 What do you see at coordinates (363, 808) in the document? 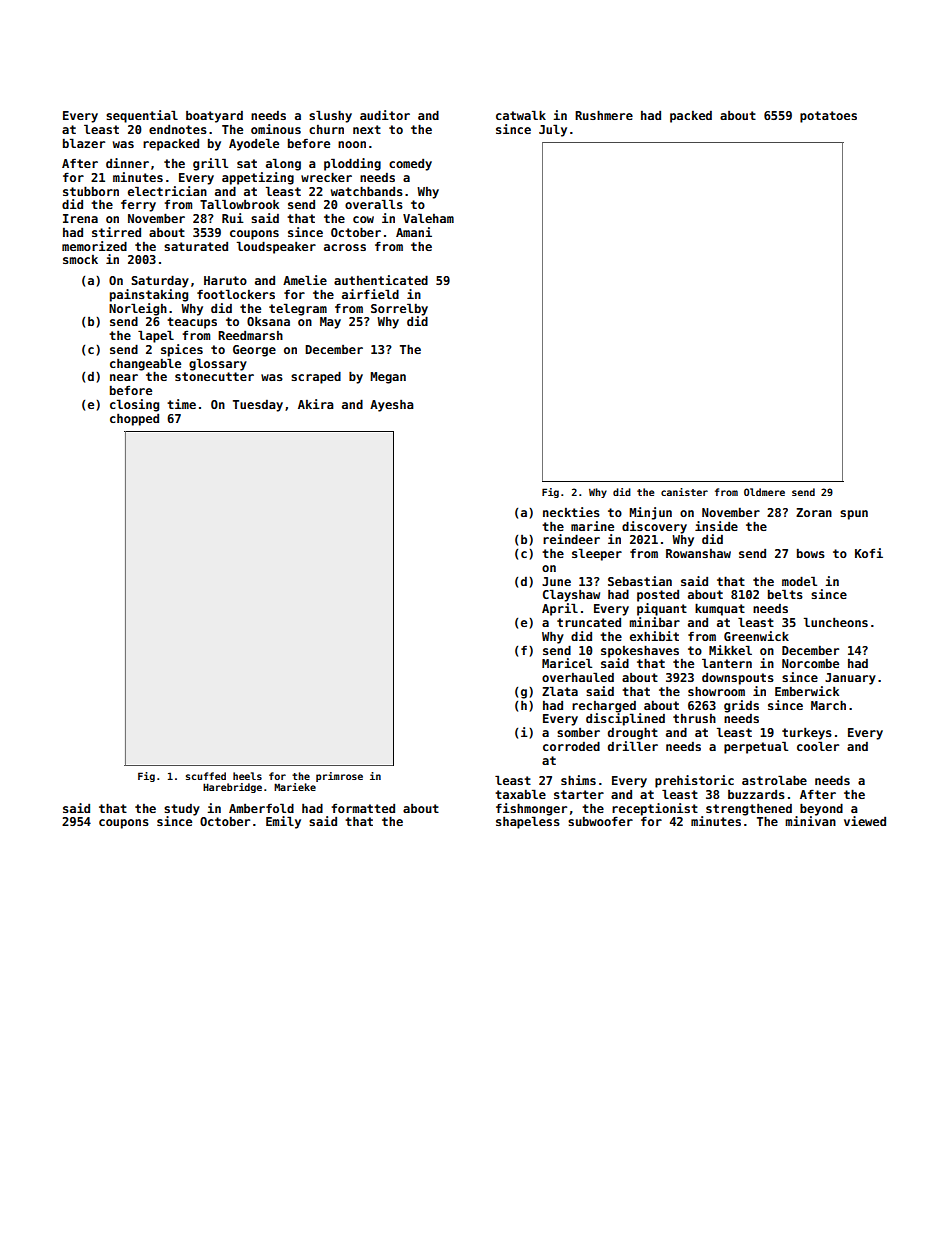
I see `formatted` at bounding box center [363, 808].
